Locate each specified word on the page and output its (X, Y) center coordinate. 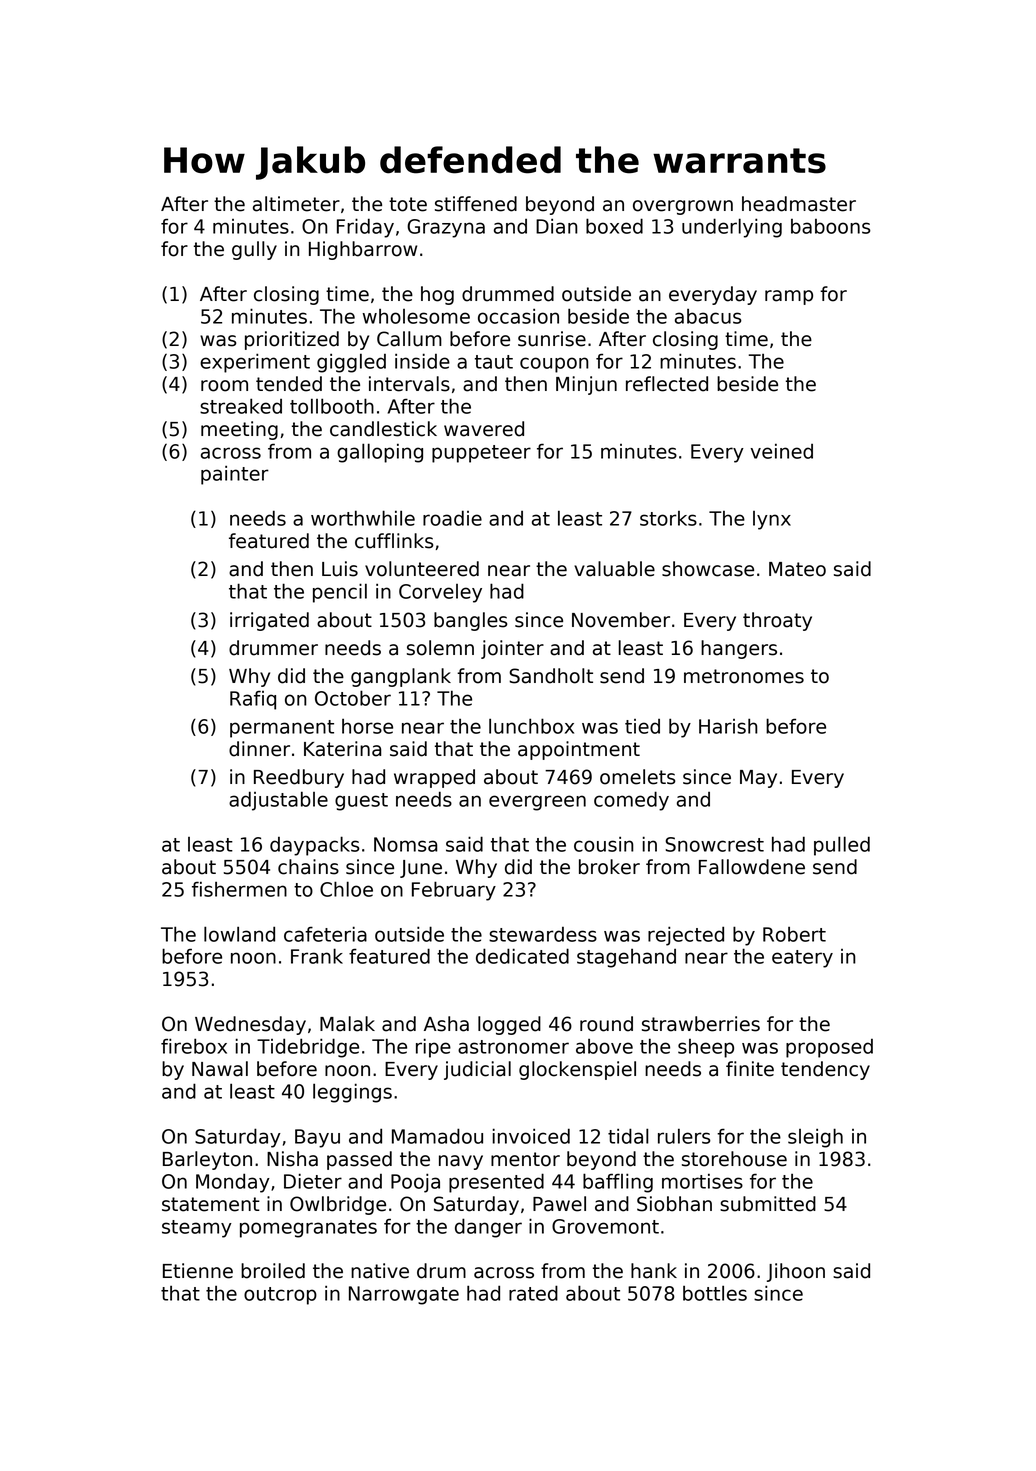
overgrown (683, 207)
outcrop (280, 1296)
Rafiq (253, 700)
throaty (777, 621)
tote (408, 204)
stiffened (476, 204)
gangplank (401, 677)
